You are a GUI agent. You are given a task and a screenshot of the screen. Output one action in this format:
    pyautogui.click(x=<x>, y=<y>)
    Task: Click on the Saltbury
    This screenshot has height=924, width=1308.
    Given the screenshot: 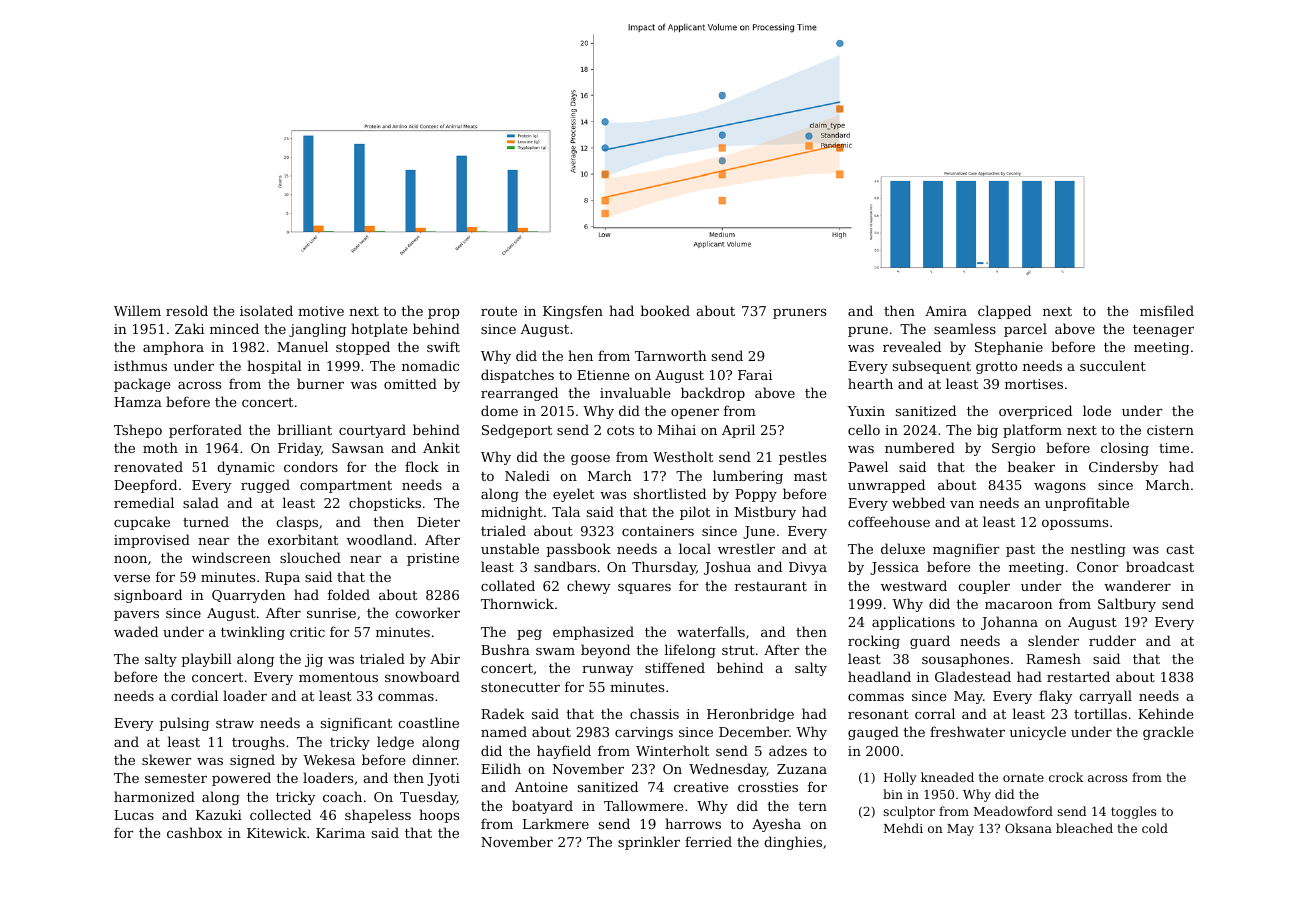 What is the action you would take?
    pyautogui.click(x=1127, y=605)
